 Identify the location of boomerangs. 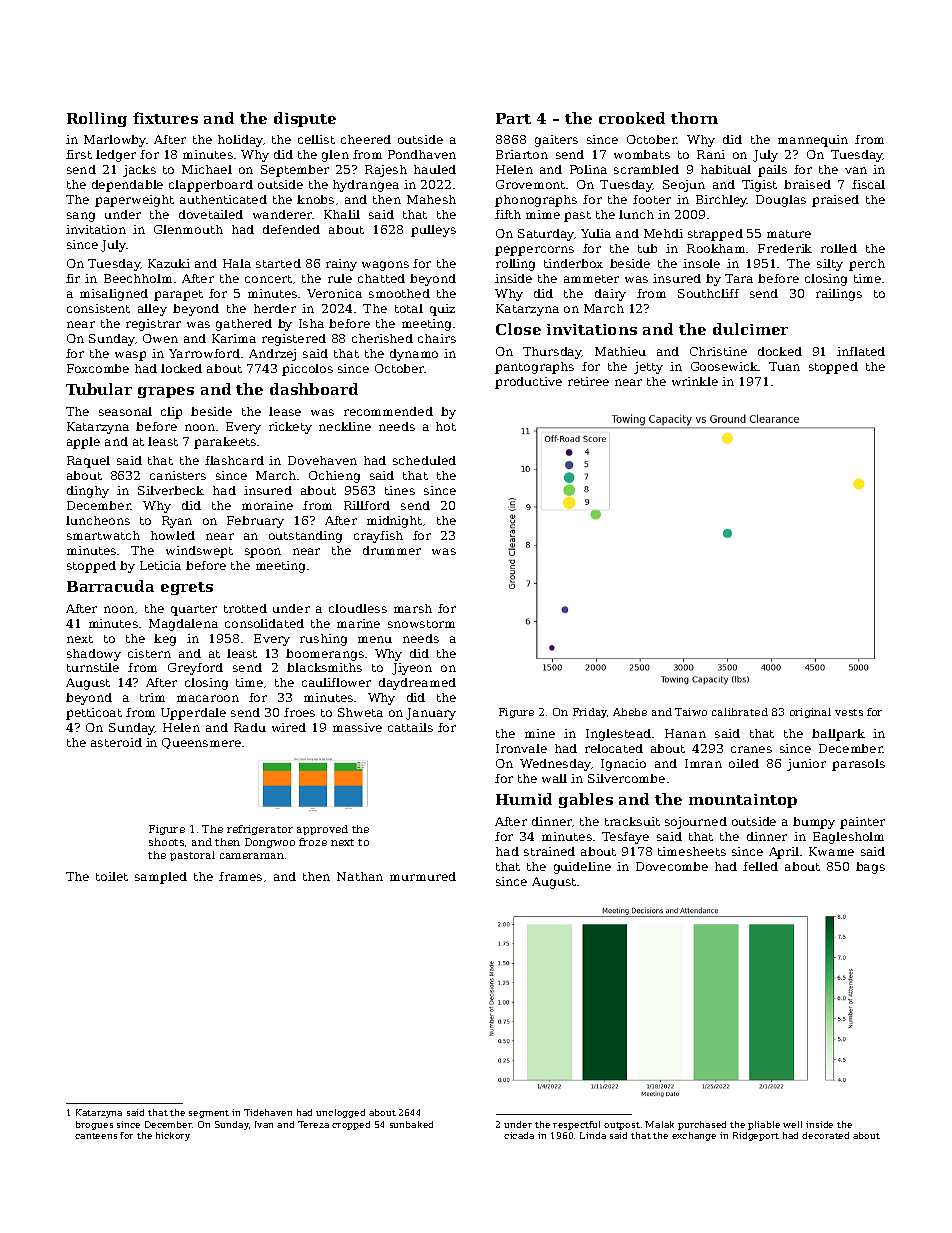
(325, 655).
